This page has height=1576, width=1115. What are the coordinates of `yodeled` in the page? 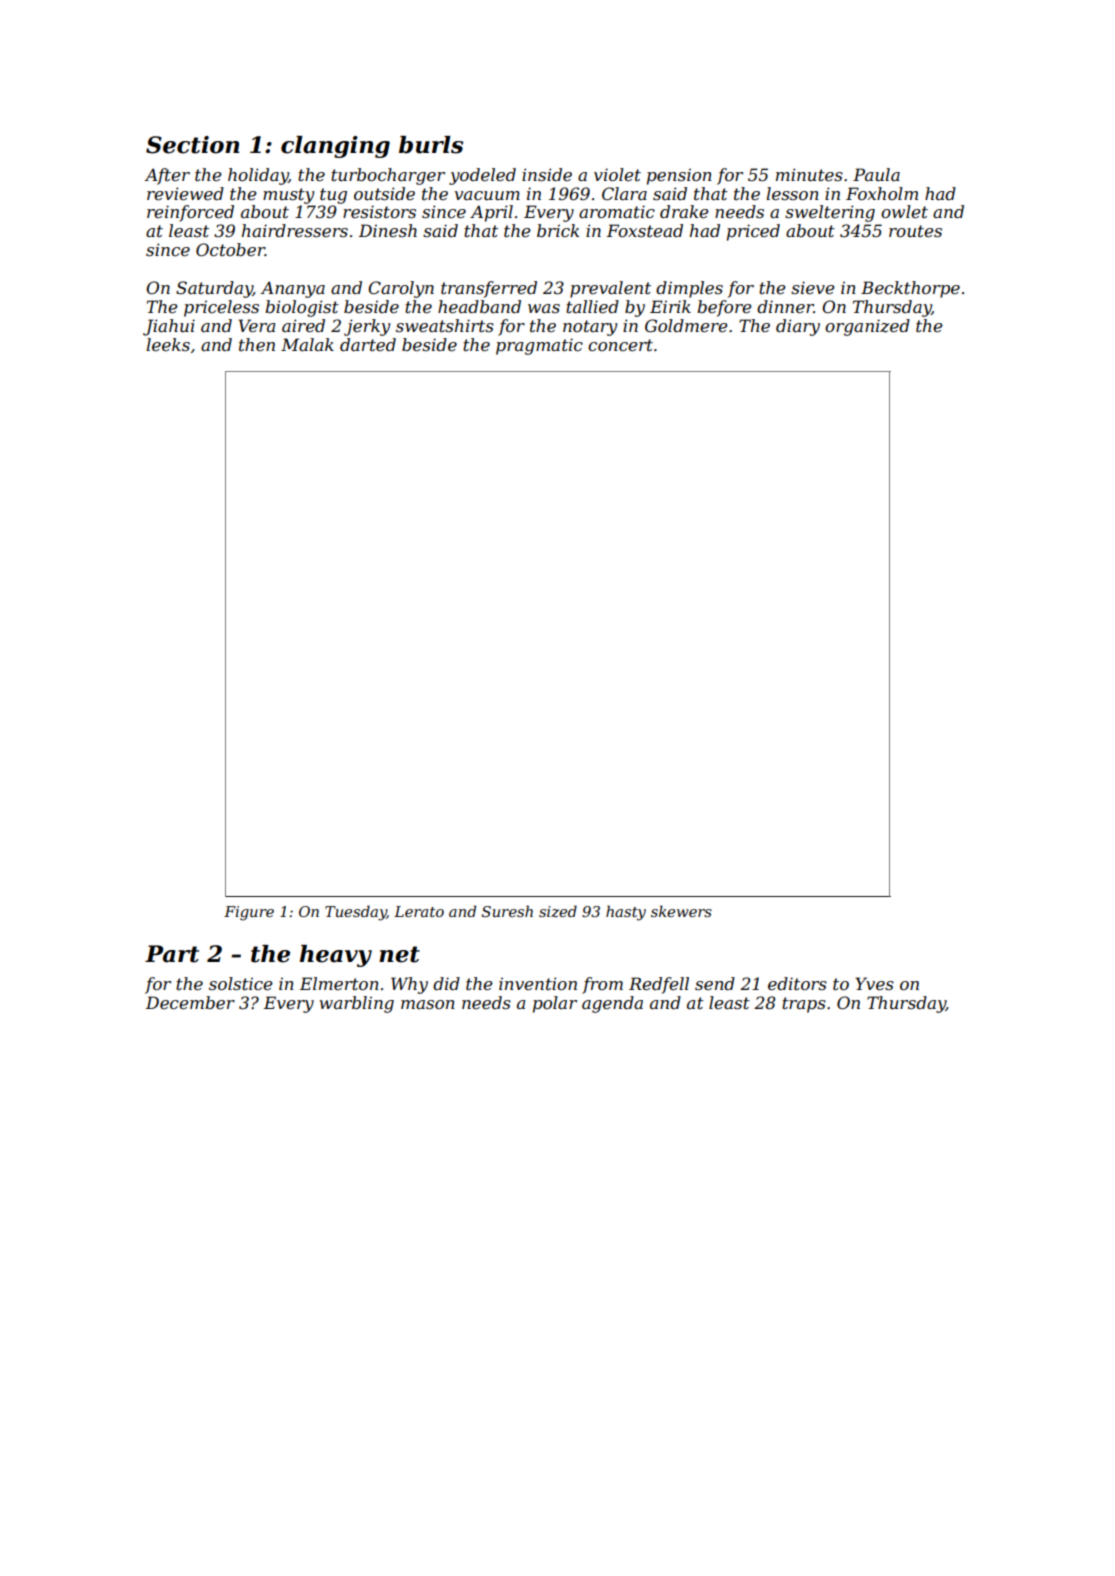 It's located at (482, 176).
